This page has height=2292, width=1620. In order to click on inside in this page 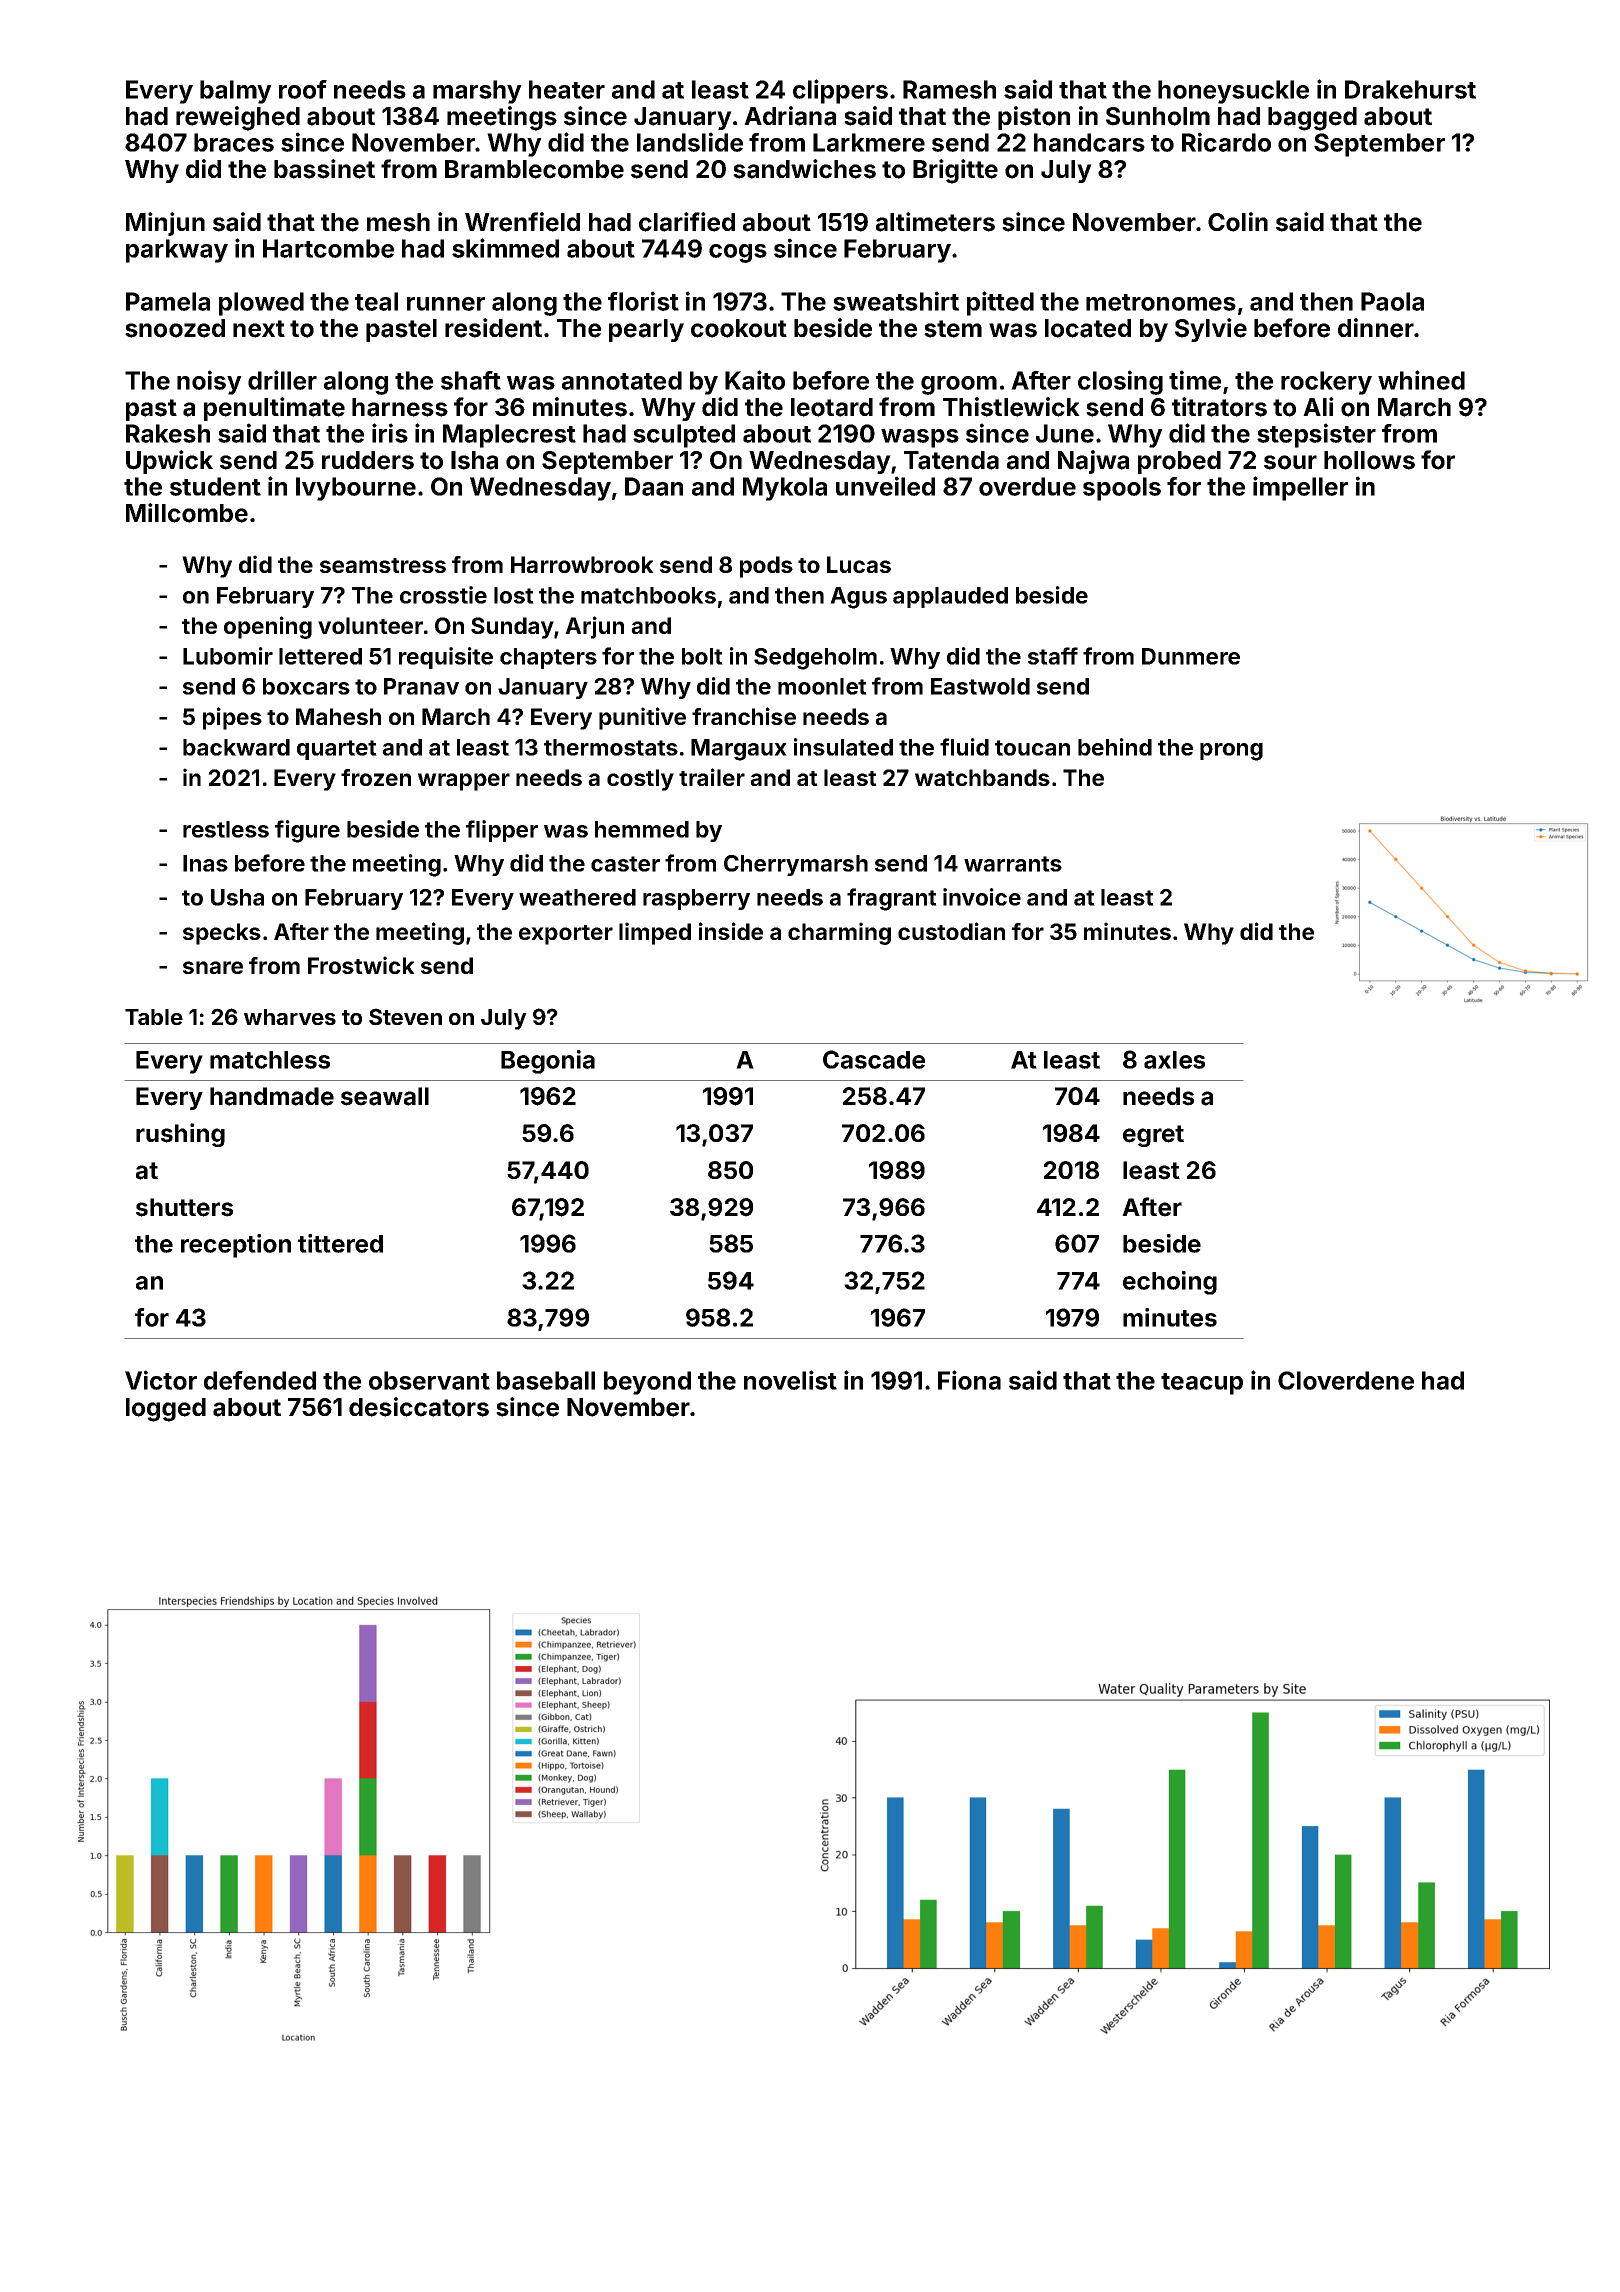, I will do `click(731, 931)`.
